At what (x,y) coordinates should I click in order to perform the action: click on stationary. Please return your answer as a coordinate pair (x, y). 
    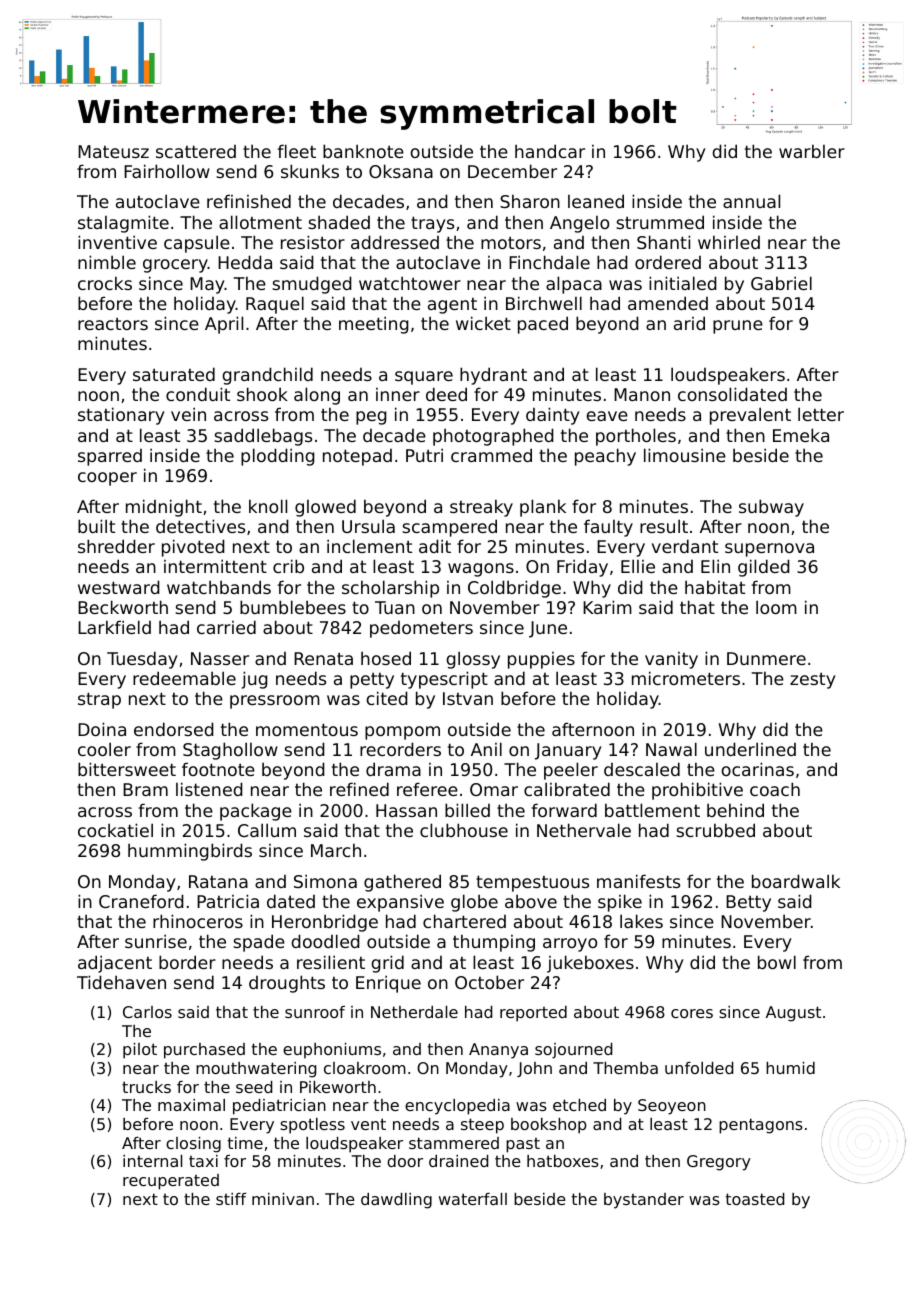
    Looking at the image, I should click on (121, 416).
